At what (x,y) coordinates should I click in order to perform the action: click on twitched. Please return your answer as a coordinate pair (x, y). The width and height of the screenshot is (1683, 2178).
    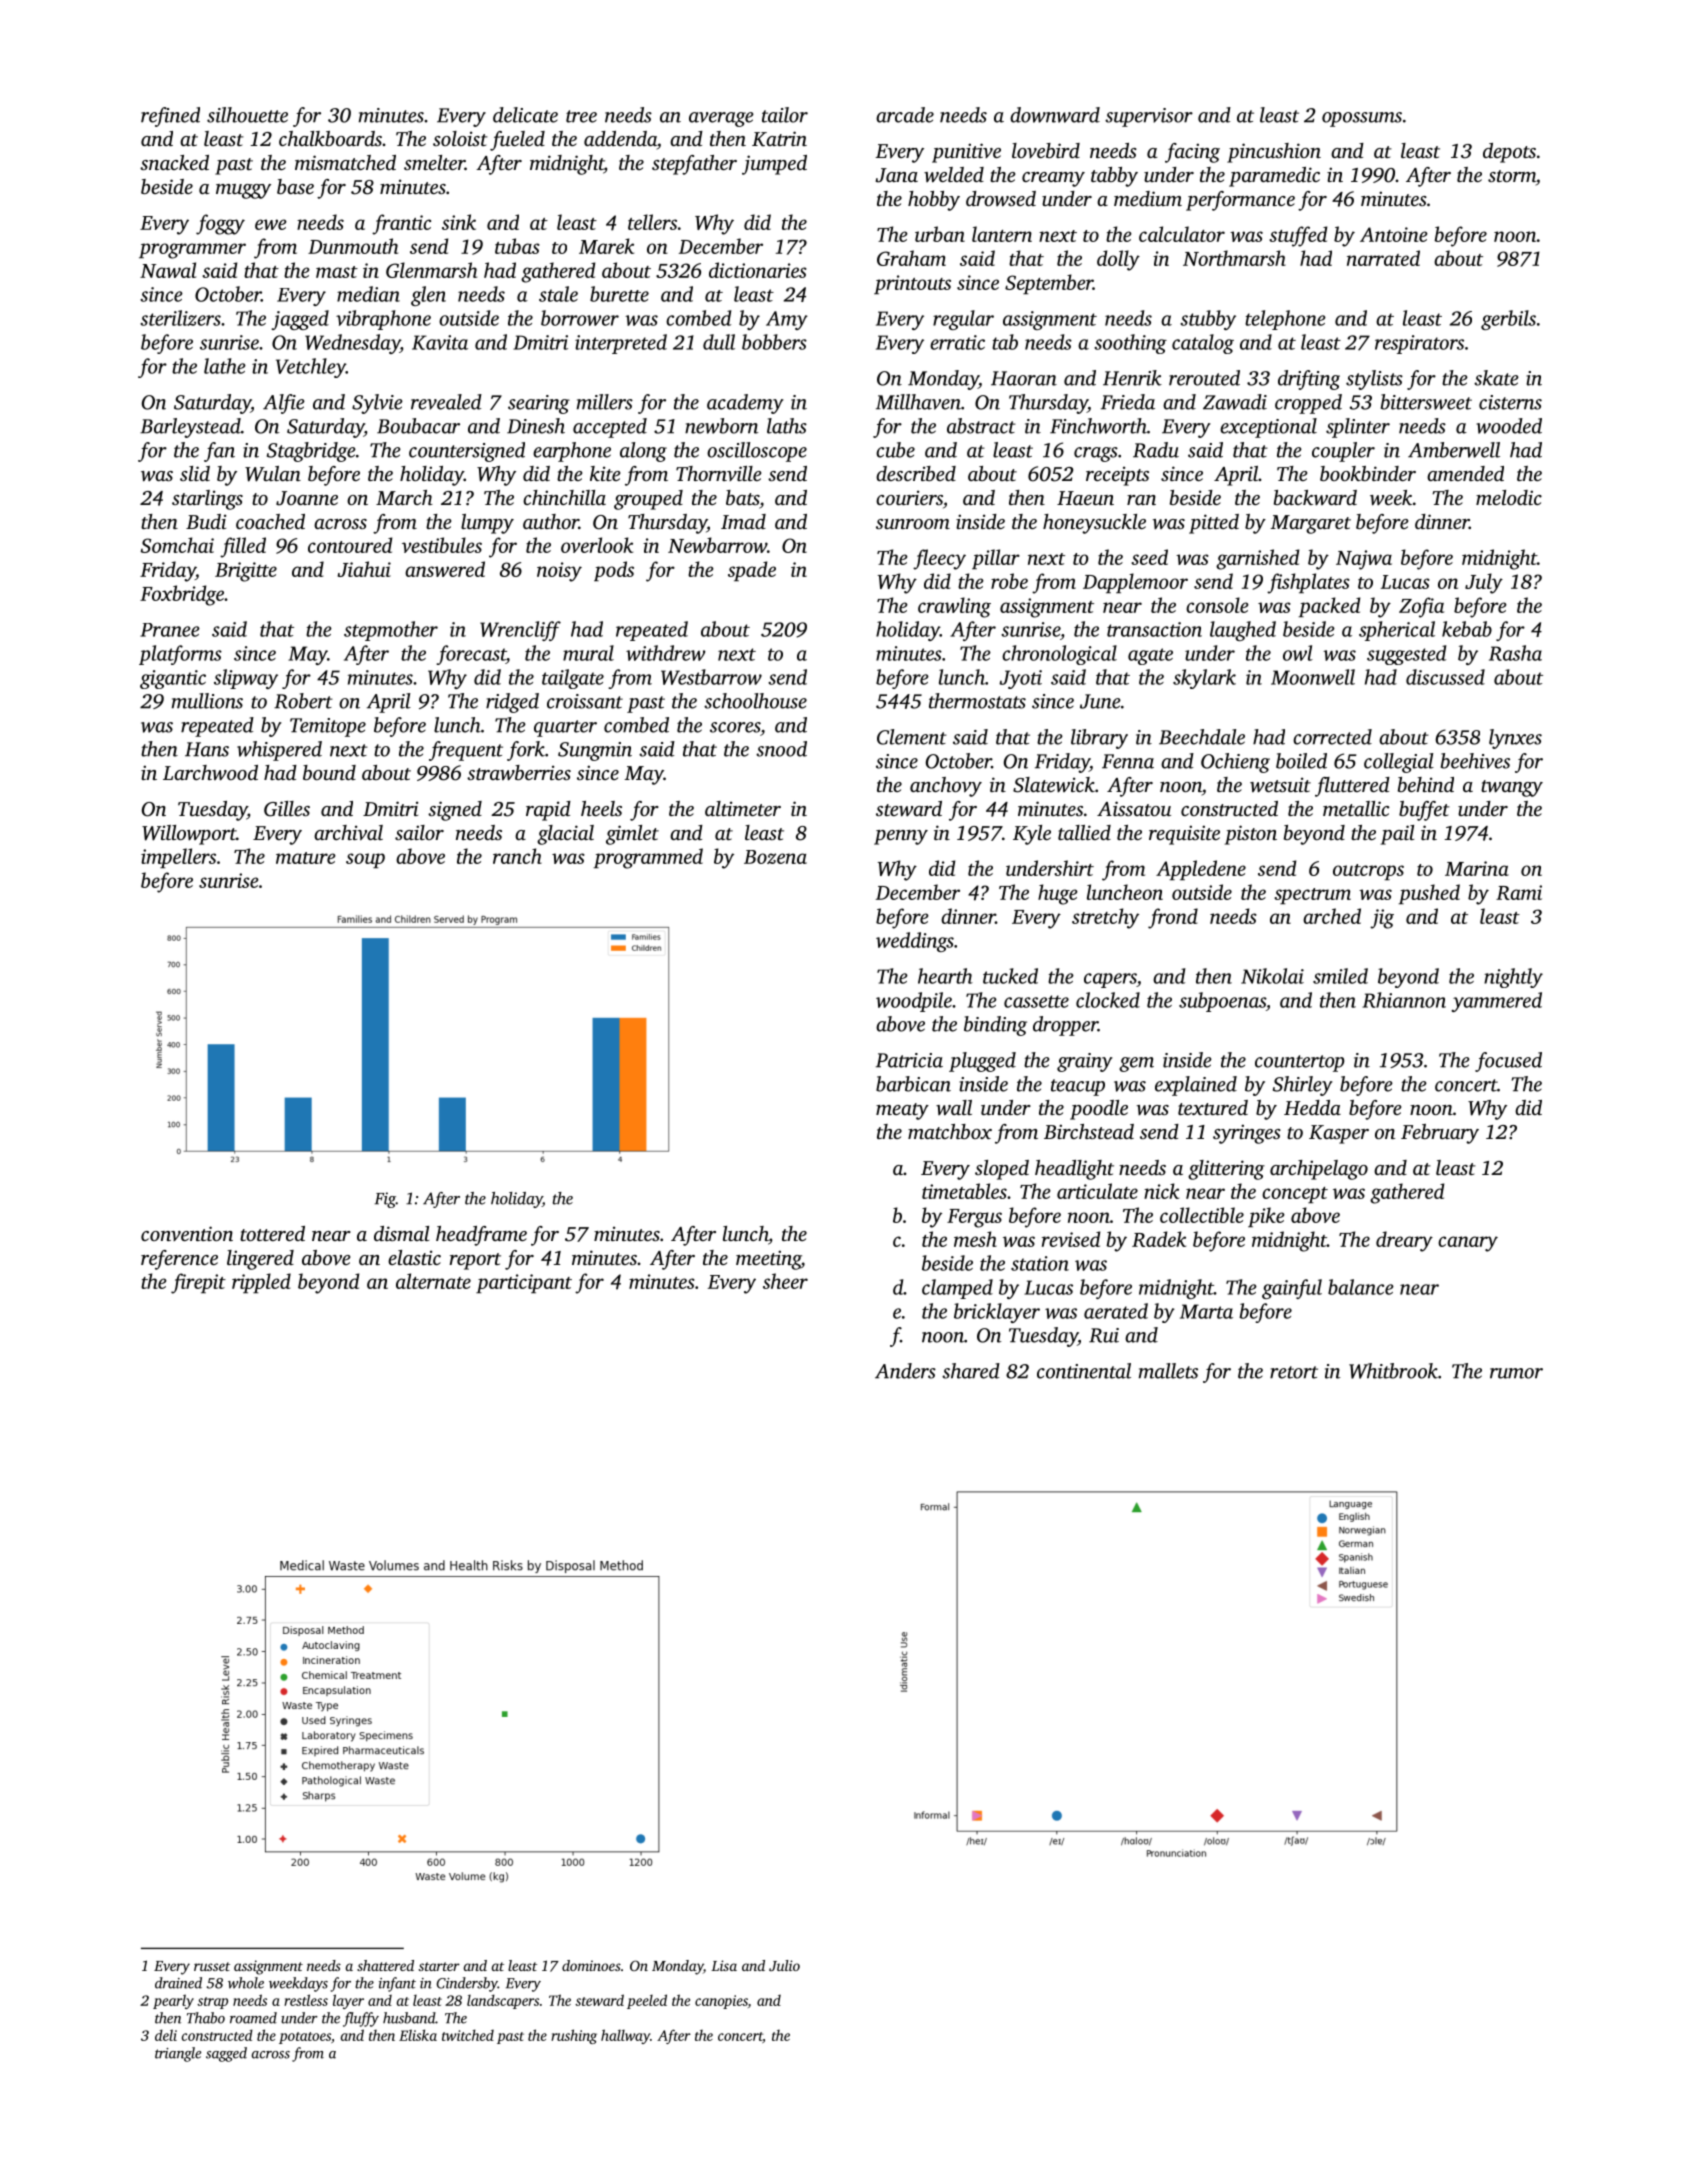
    Looking at the image, I should click on (468, 2035).
